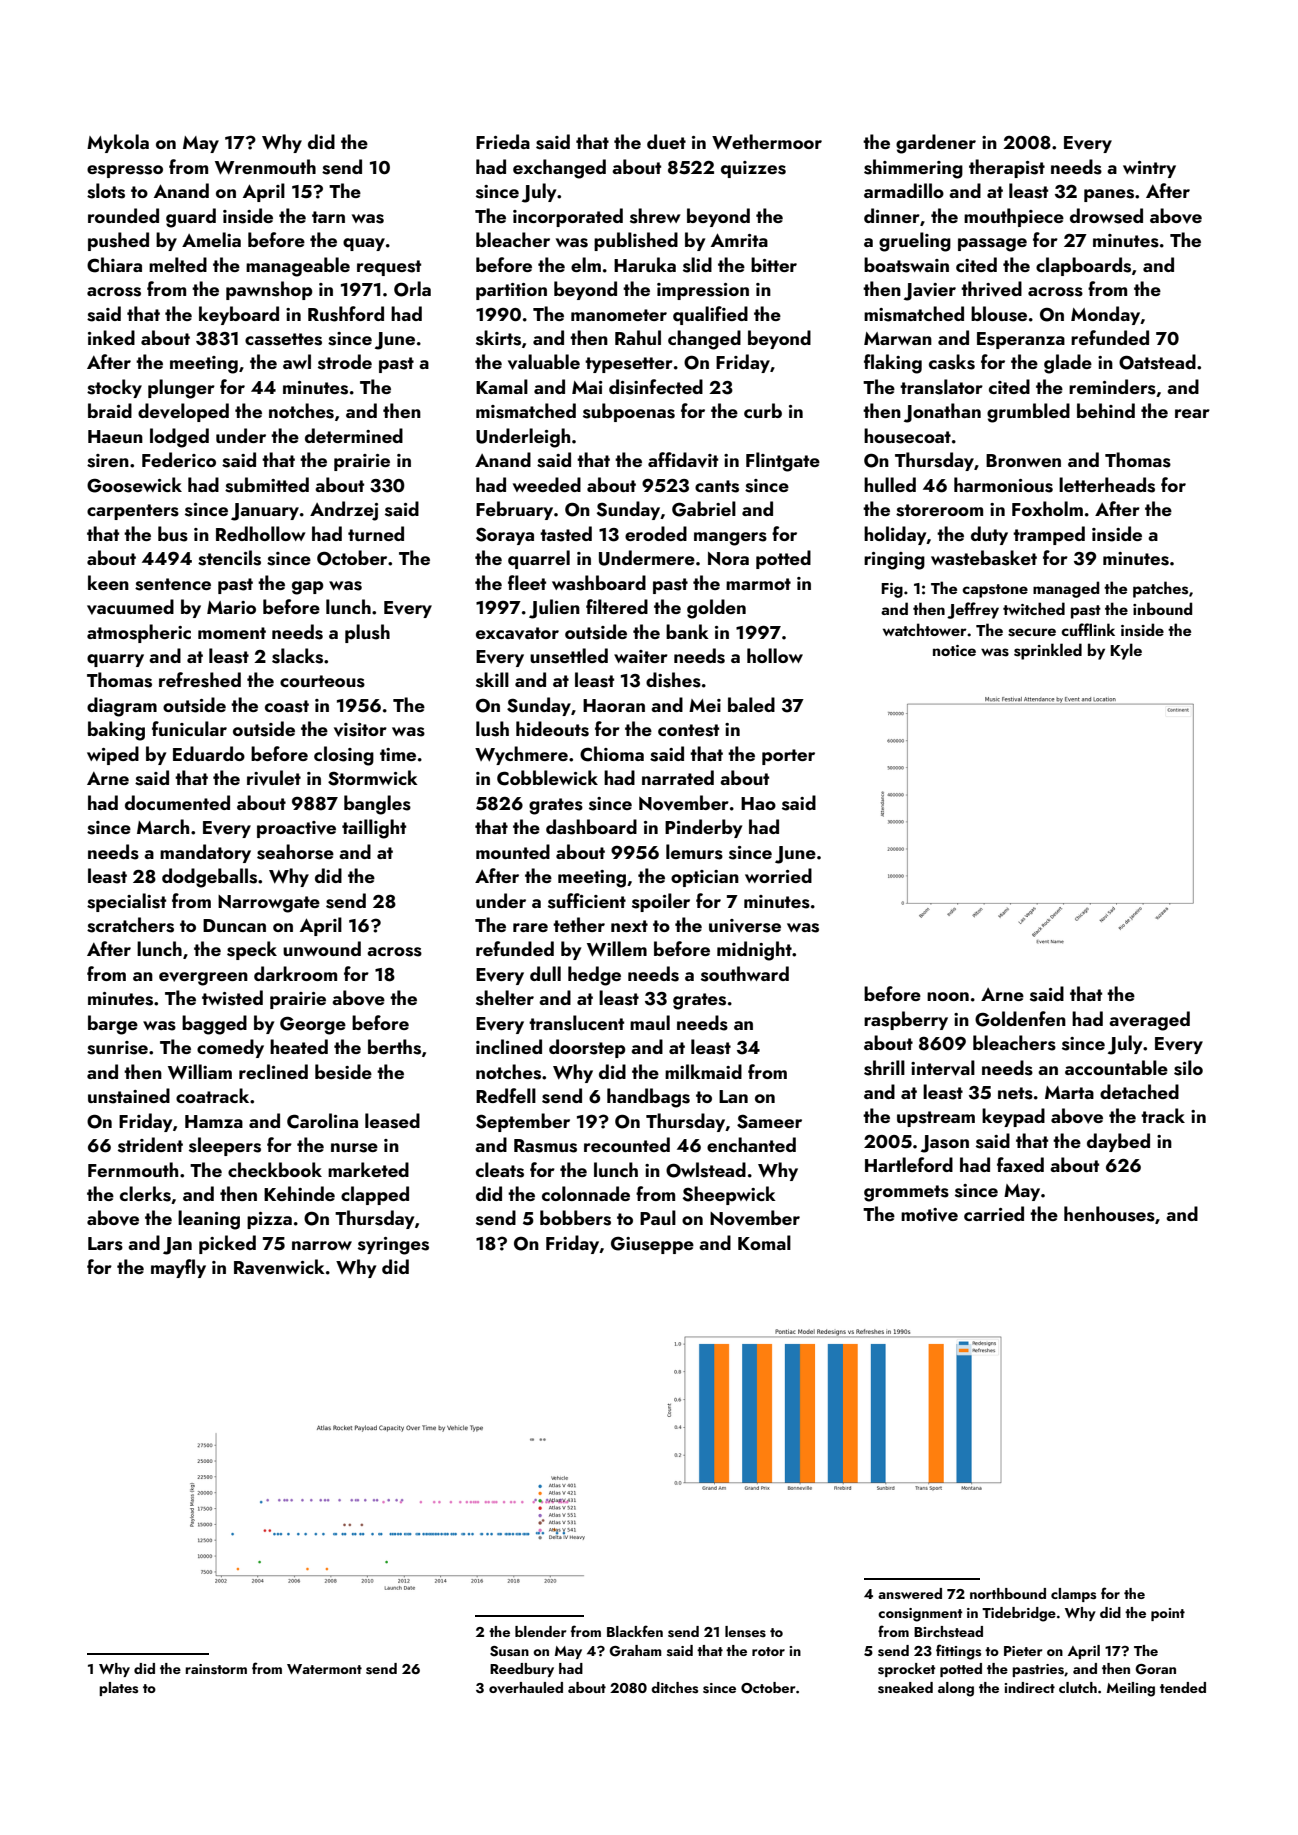 The image size is (1298, 1835). I want to click on averaged, so click(1149, 1021).
